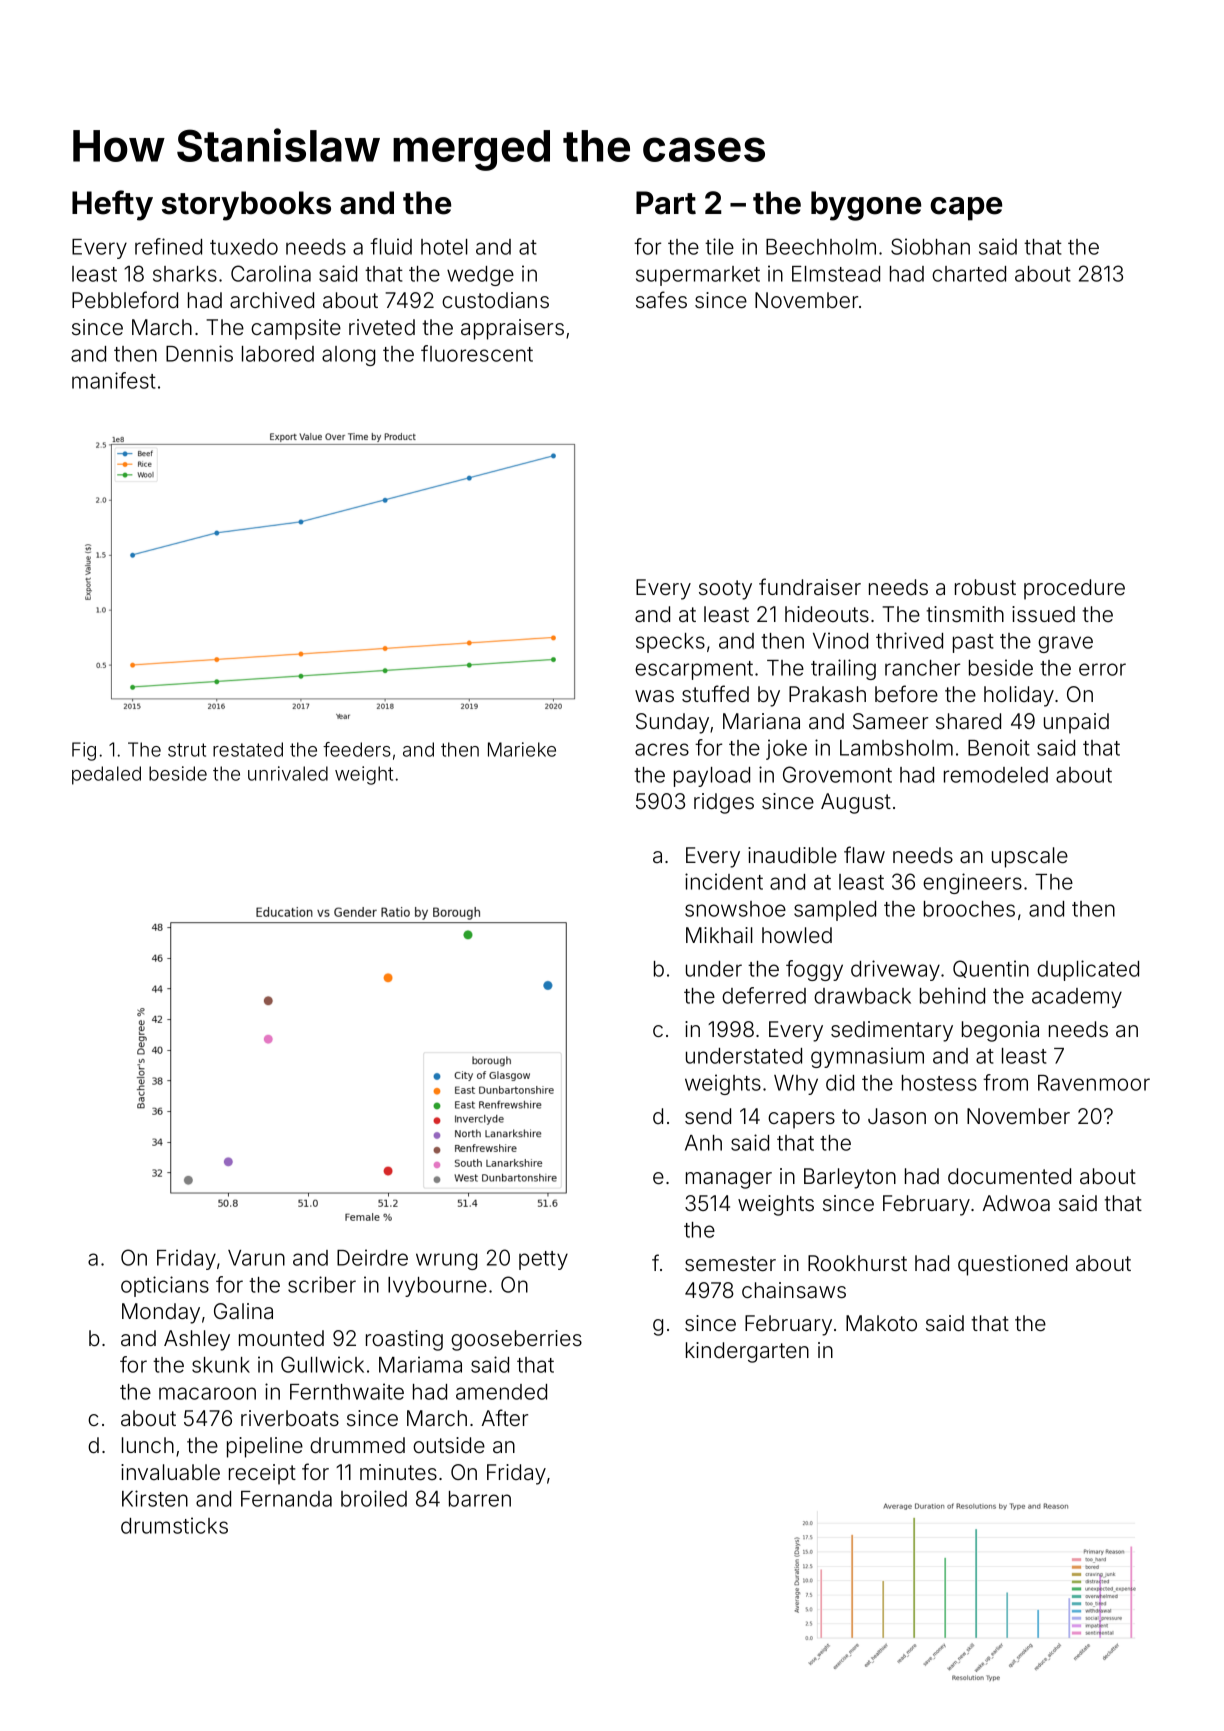 This page has width=1224, height=1731. Describe the element at coordinates (114, 380) in the page. I see `manifest` at that location.
